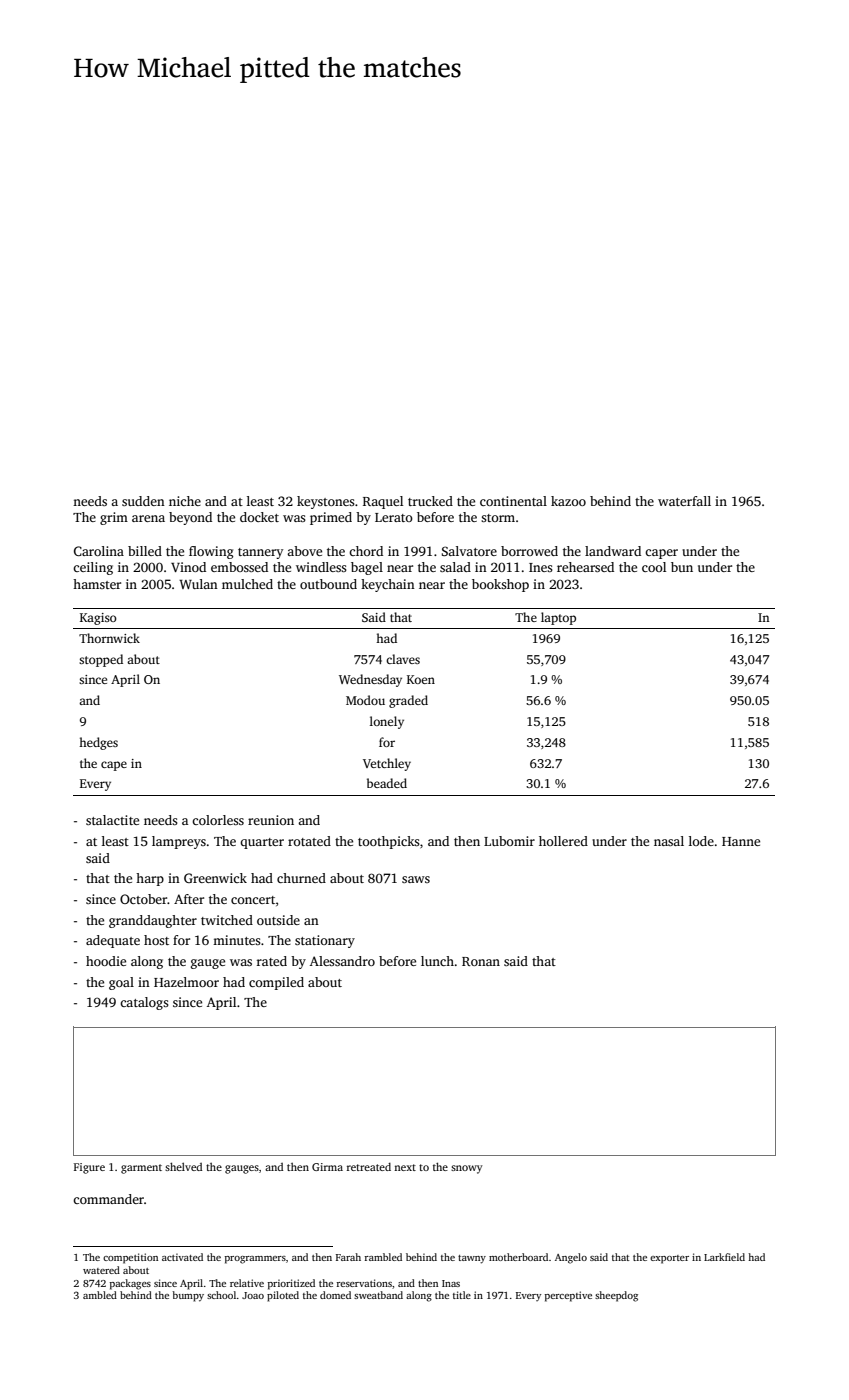 This image has width=849, height=1400. What do you see at coordinates (481, 961) in the image?
I see `Ronan` at bounding box center [481, 961].
